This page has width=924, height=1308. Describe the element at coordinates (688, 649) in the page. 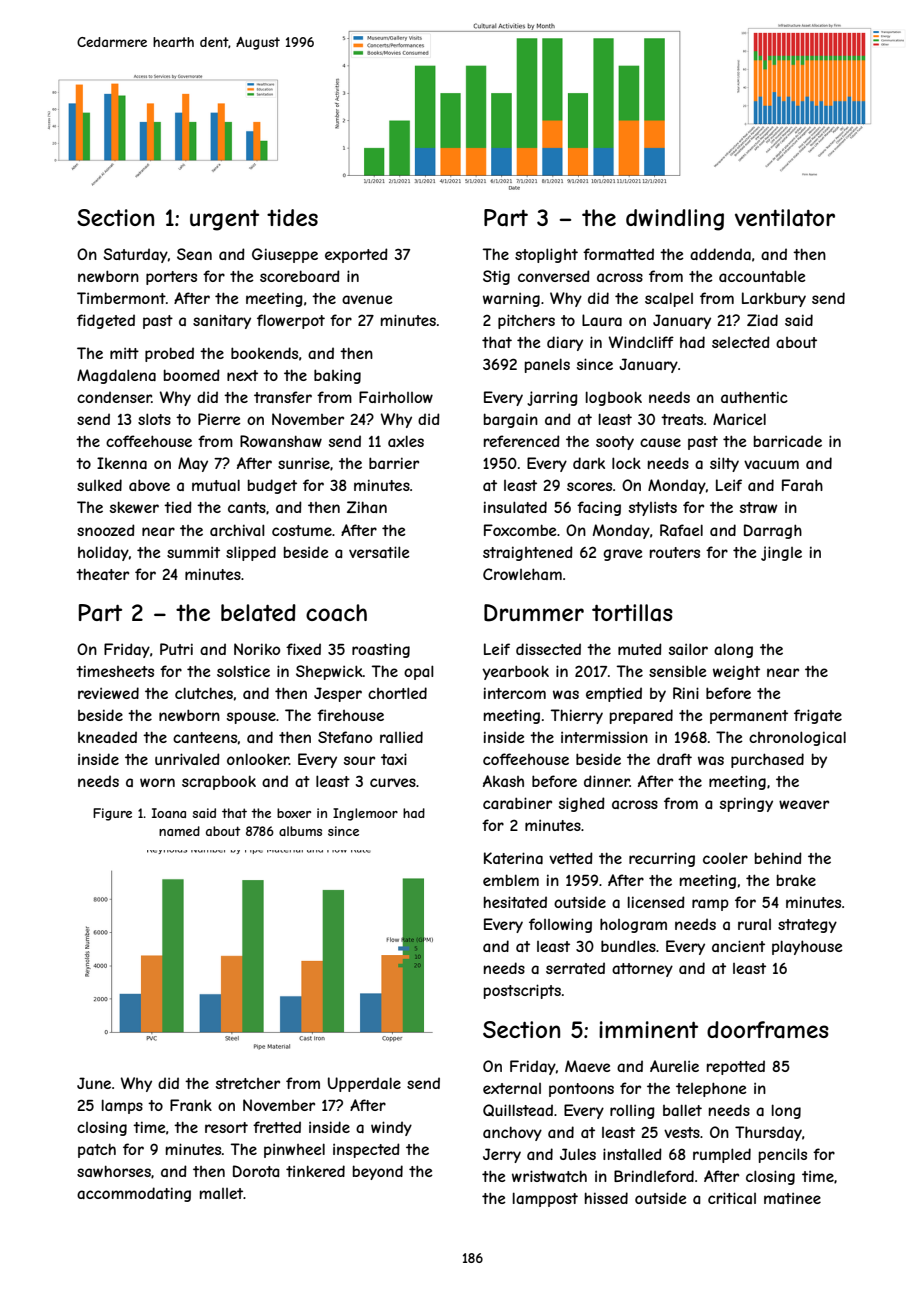

I see `sailor` at that location.
